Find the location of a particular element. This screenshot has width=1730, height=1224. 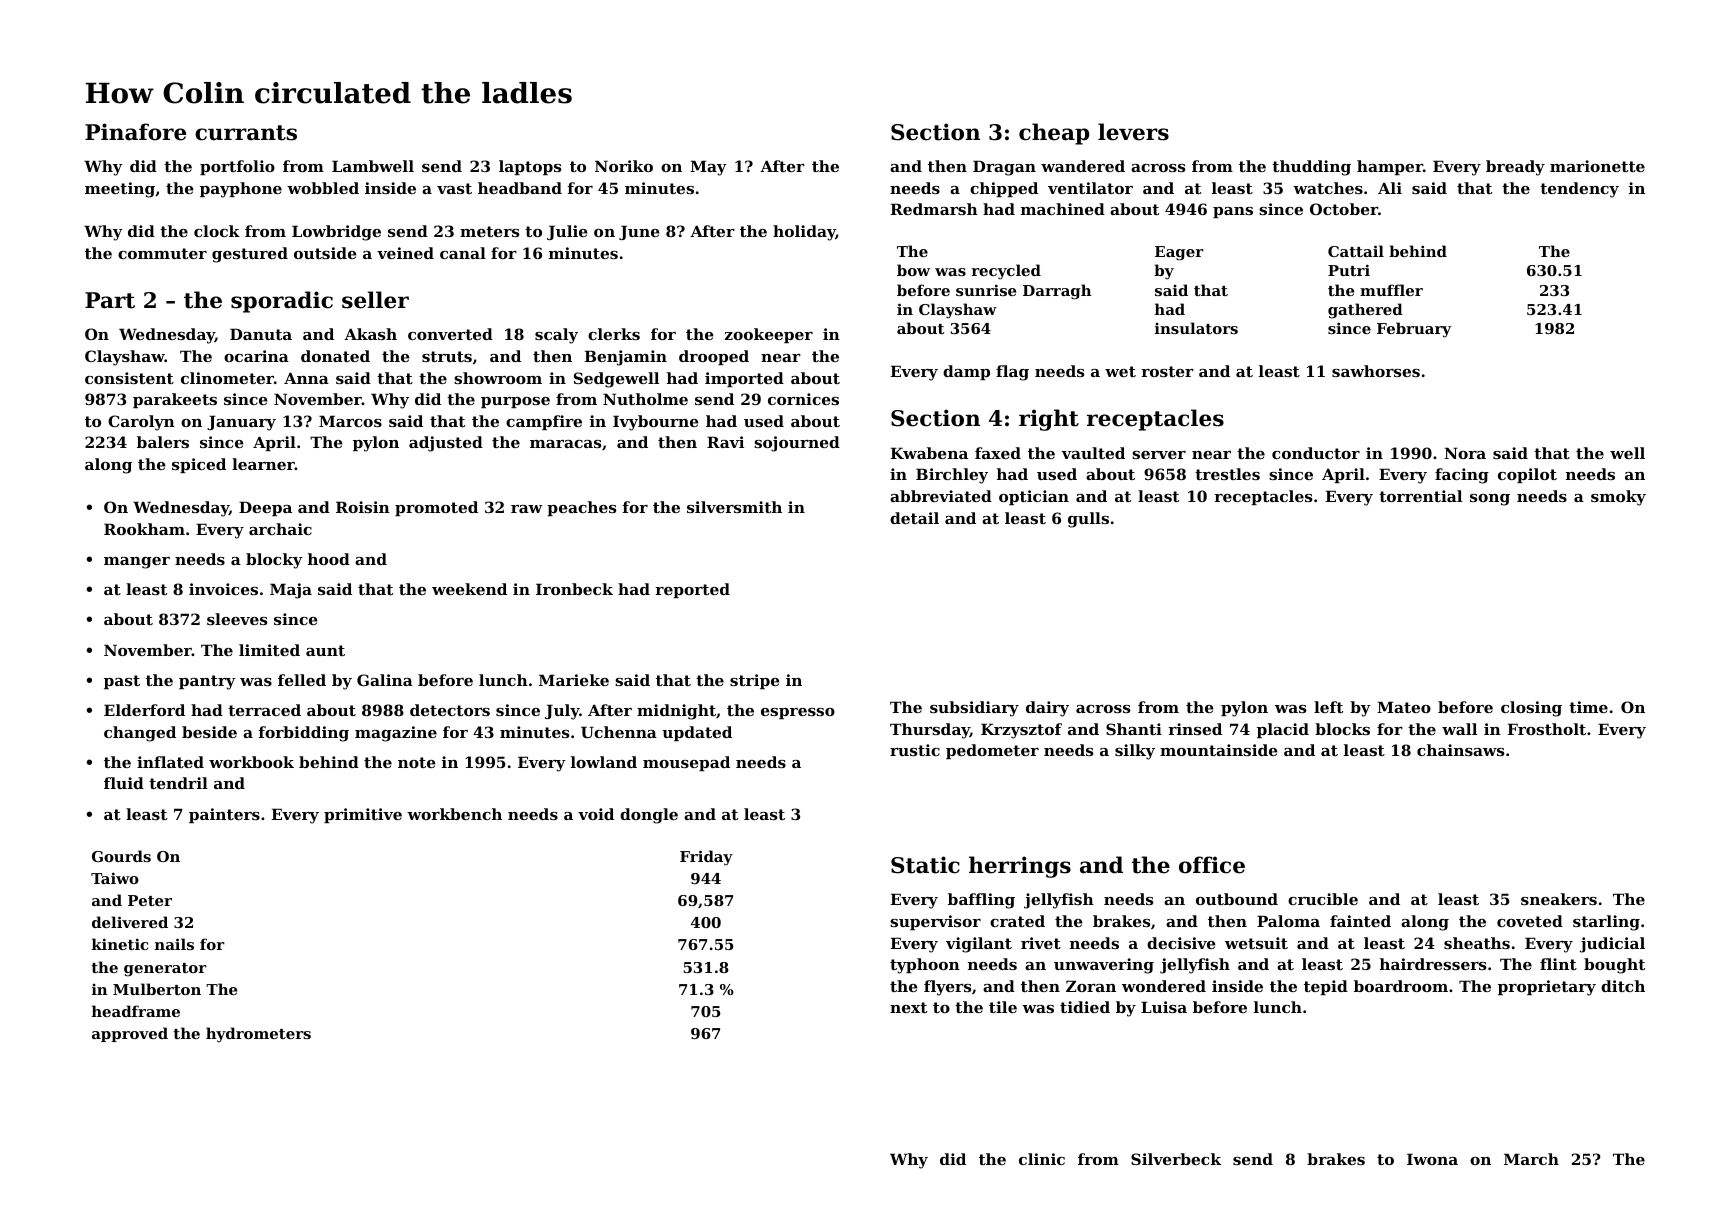

currants is located at coordinates (246, 133).
